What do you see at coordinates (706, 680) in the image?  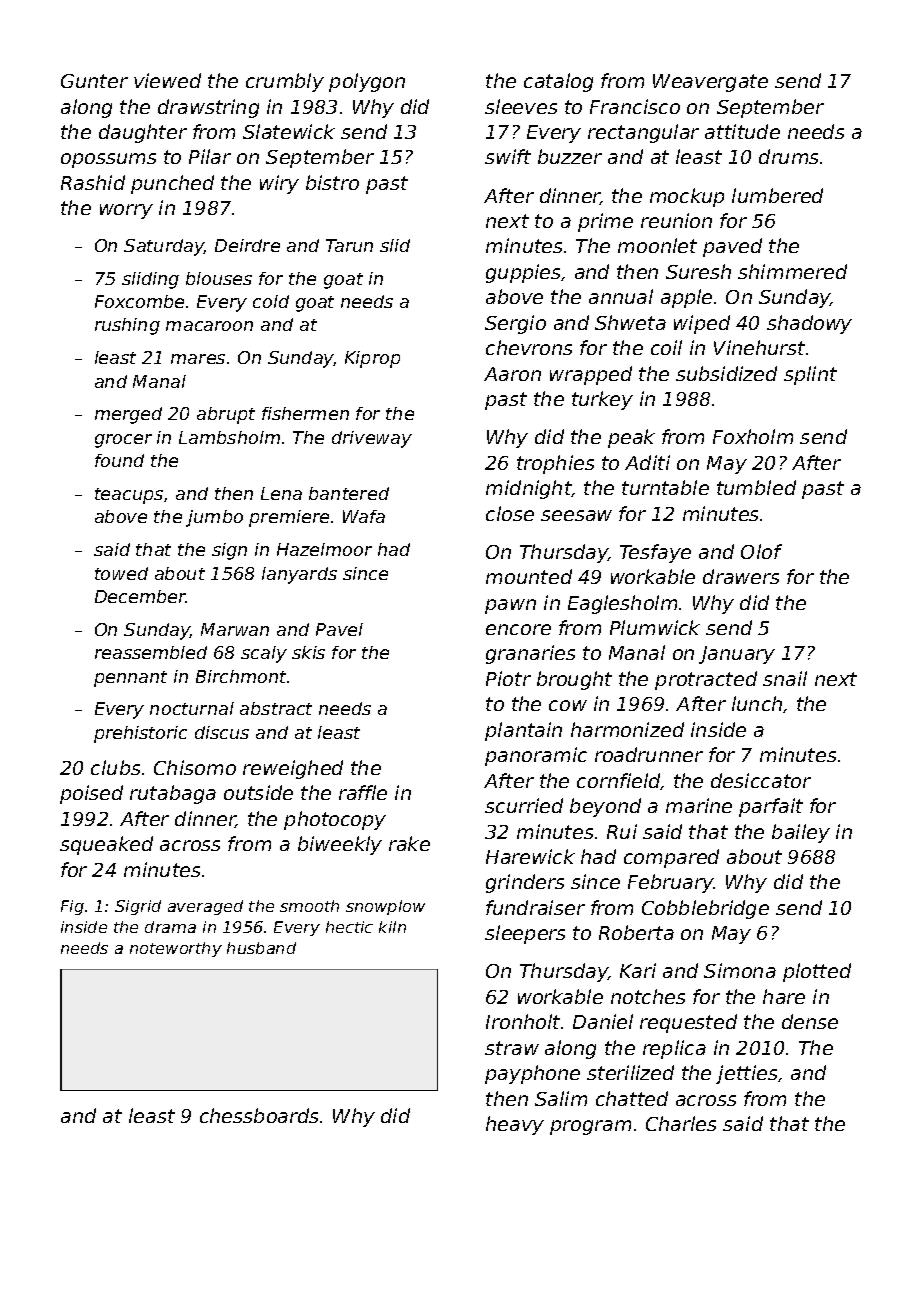 I see `protracted` at bounding box center [706, 680].
